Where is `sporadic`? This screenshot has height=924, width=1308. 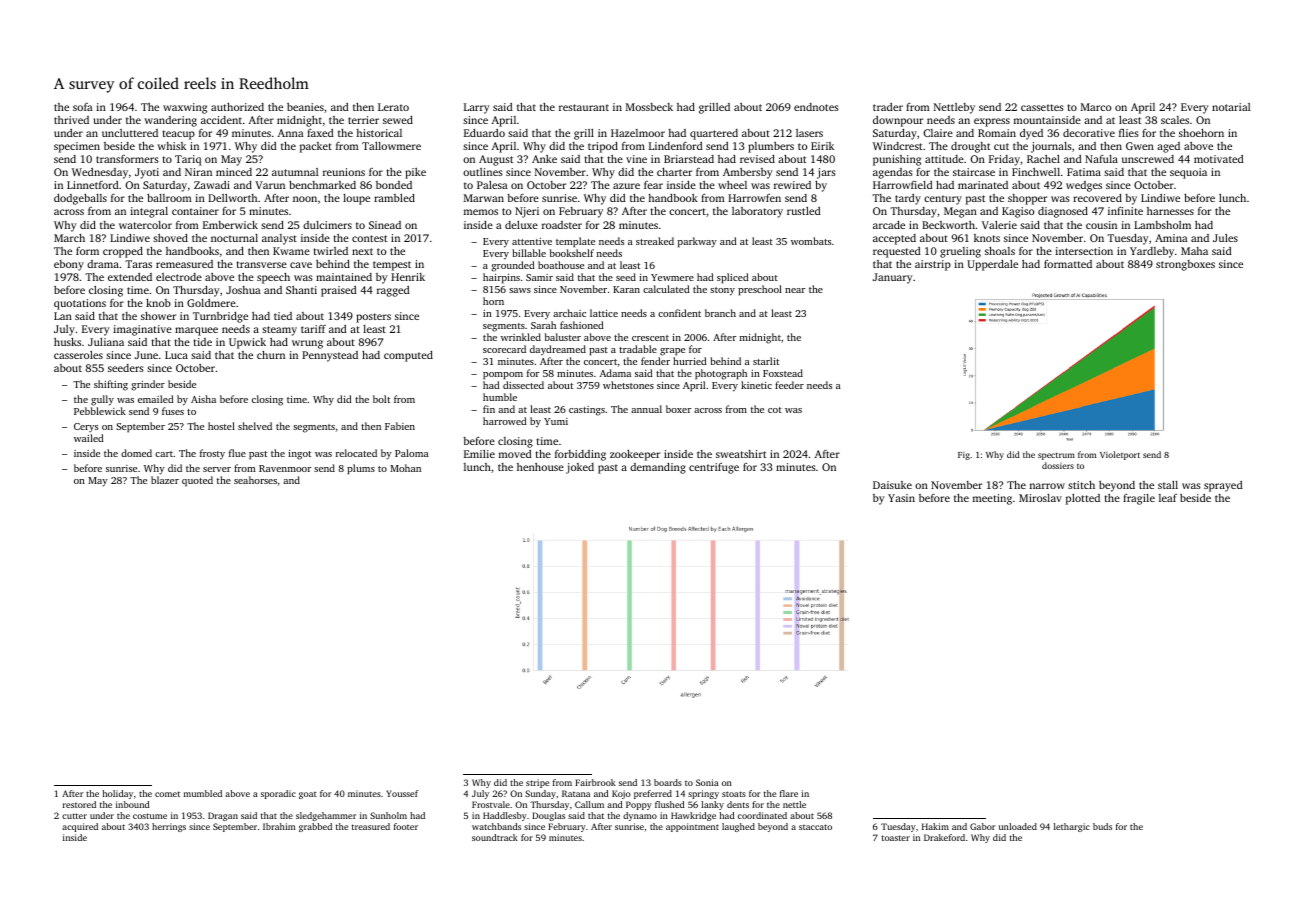 sporadic is located at coordinates (278, 794).
